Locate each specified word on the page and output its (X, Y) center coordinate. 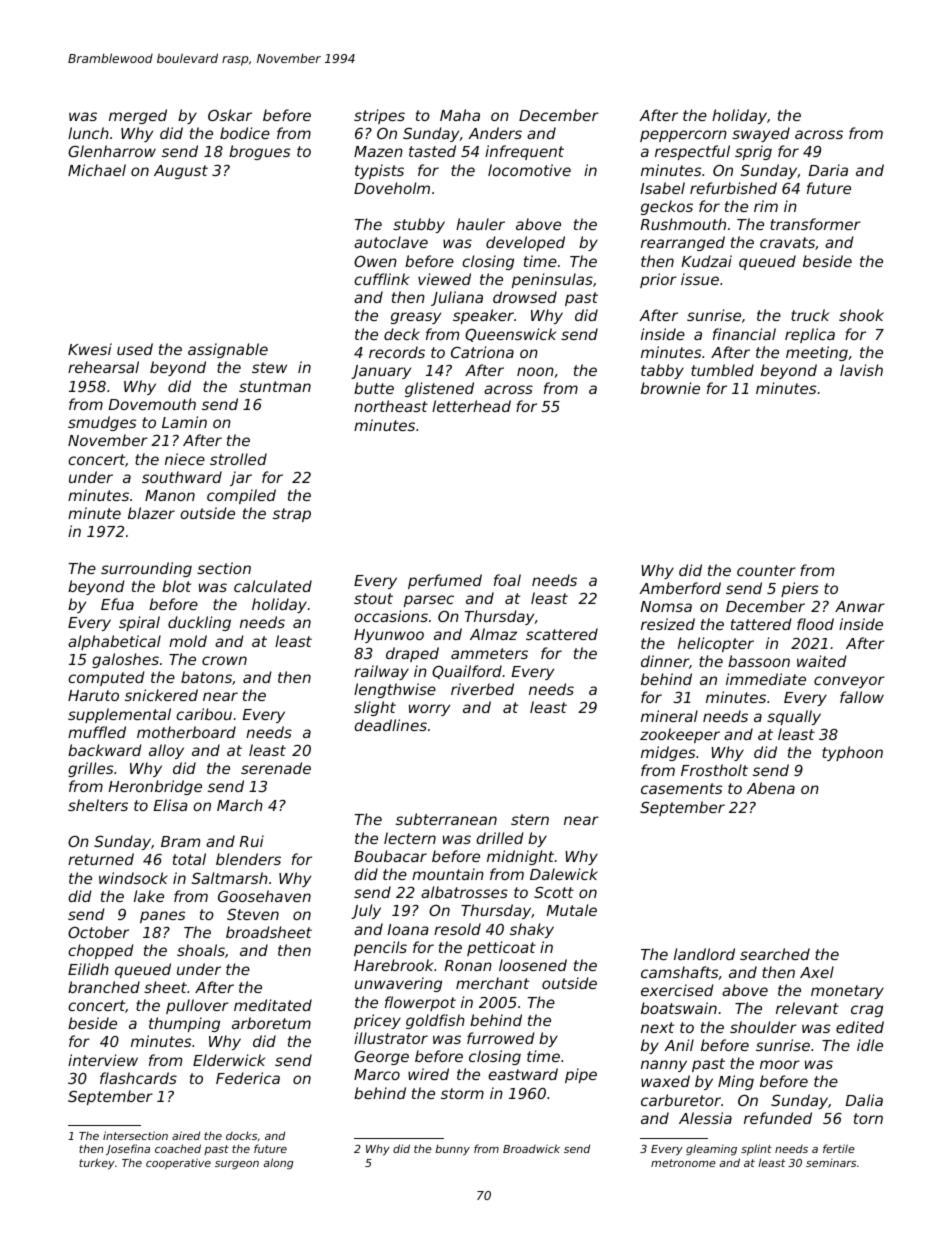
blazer (151, 513)
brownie (670, 388)
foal (507, 580)
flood (815, 624)
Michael (97, 170)
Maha (460, 115)
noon (535, 371)
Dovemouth (152, 404)
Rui (252, 841)
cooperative (178, 1163)
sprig (753, 152)
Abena (771, 788)
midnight (521, 857)
